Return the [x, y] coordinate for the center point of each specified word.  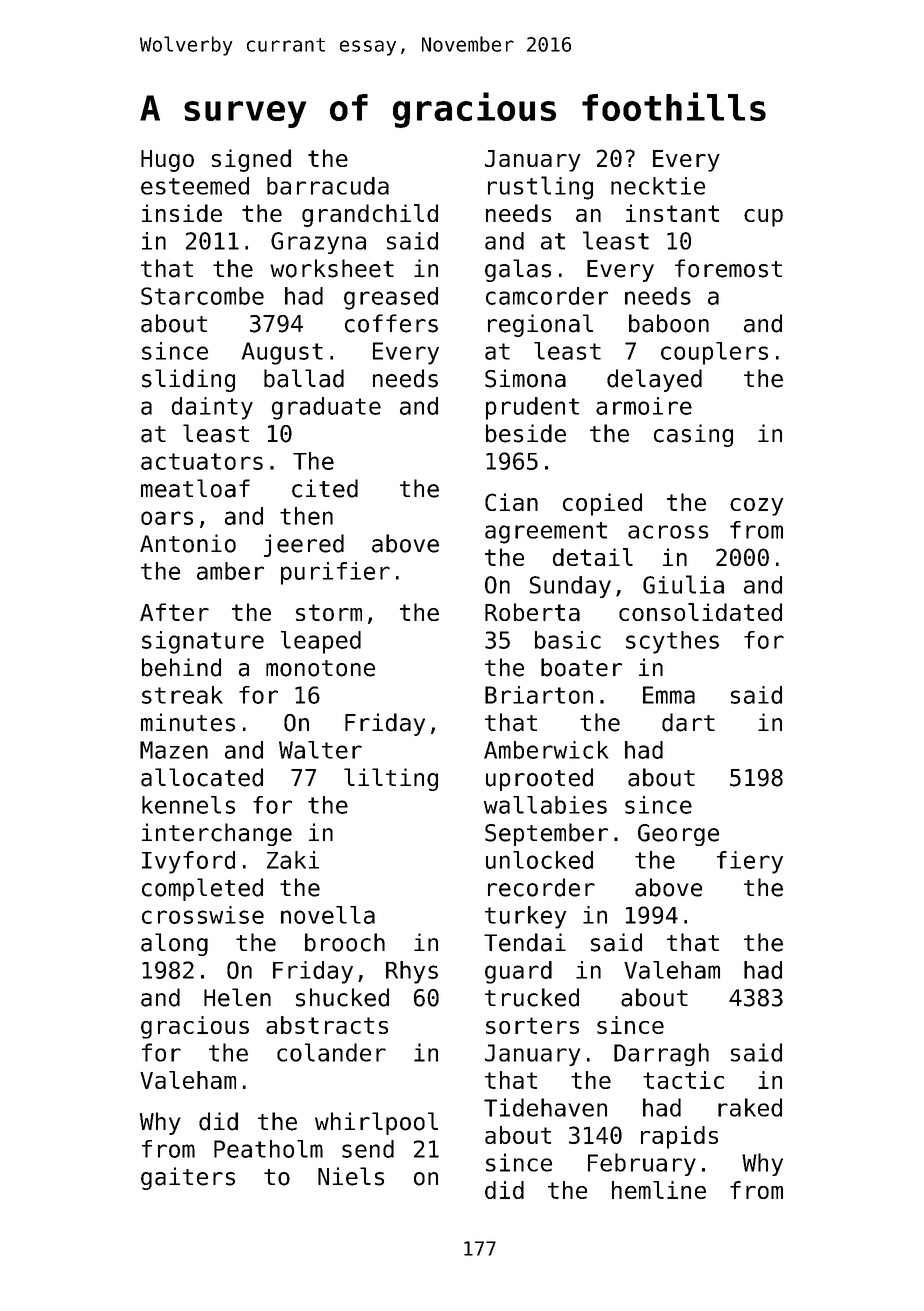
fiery [750, 862]
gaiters [188, 1178]
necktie [658, 186]
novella [328, 915]
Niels [351, 1176]
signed [251, 160]
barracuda [328, 186]
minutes [188, 722]
